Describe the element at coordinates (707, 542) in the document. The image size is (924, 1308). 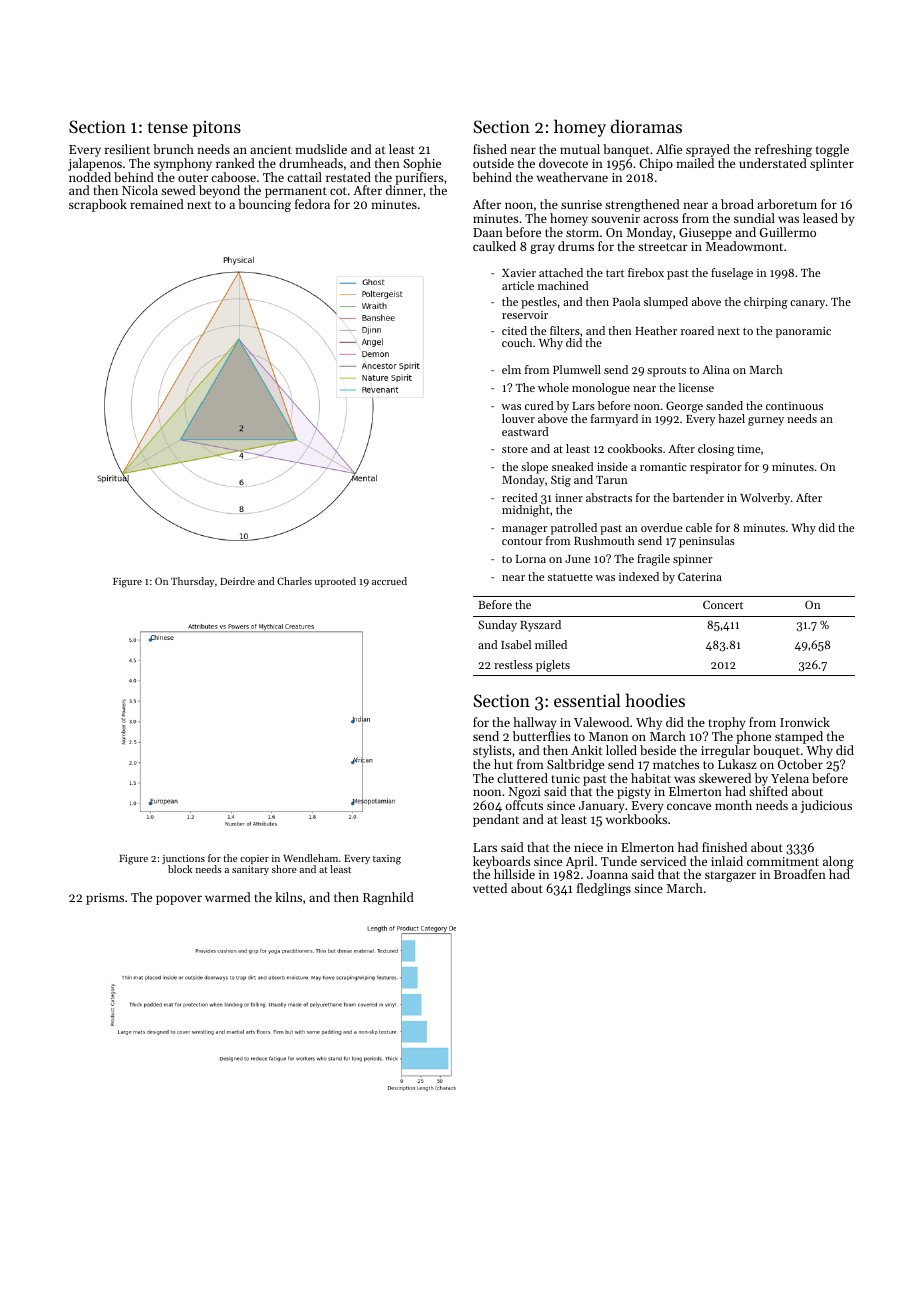
I see `peninsulas` at that location.
